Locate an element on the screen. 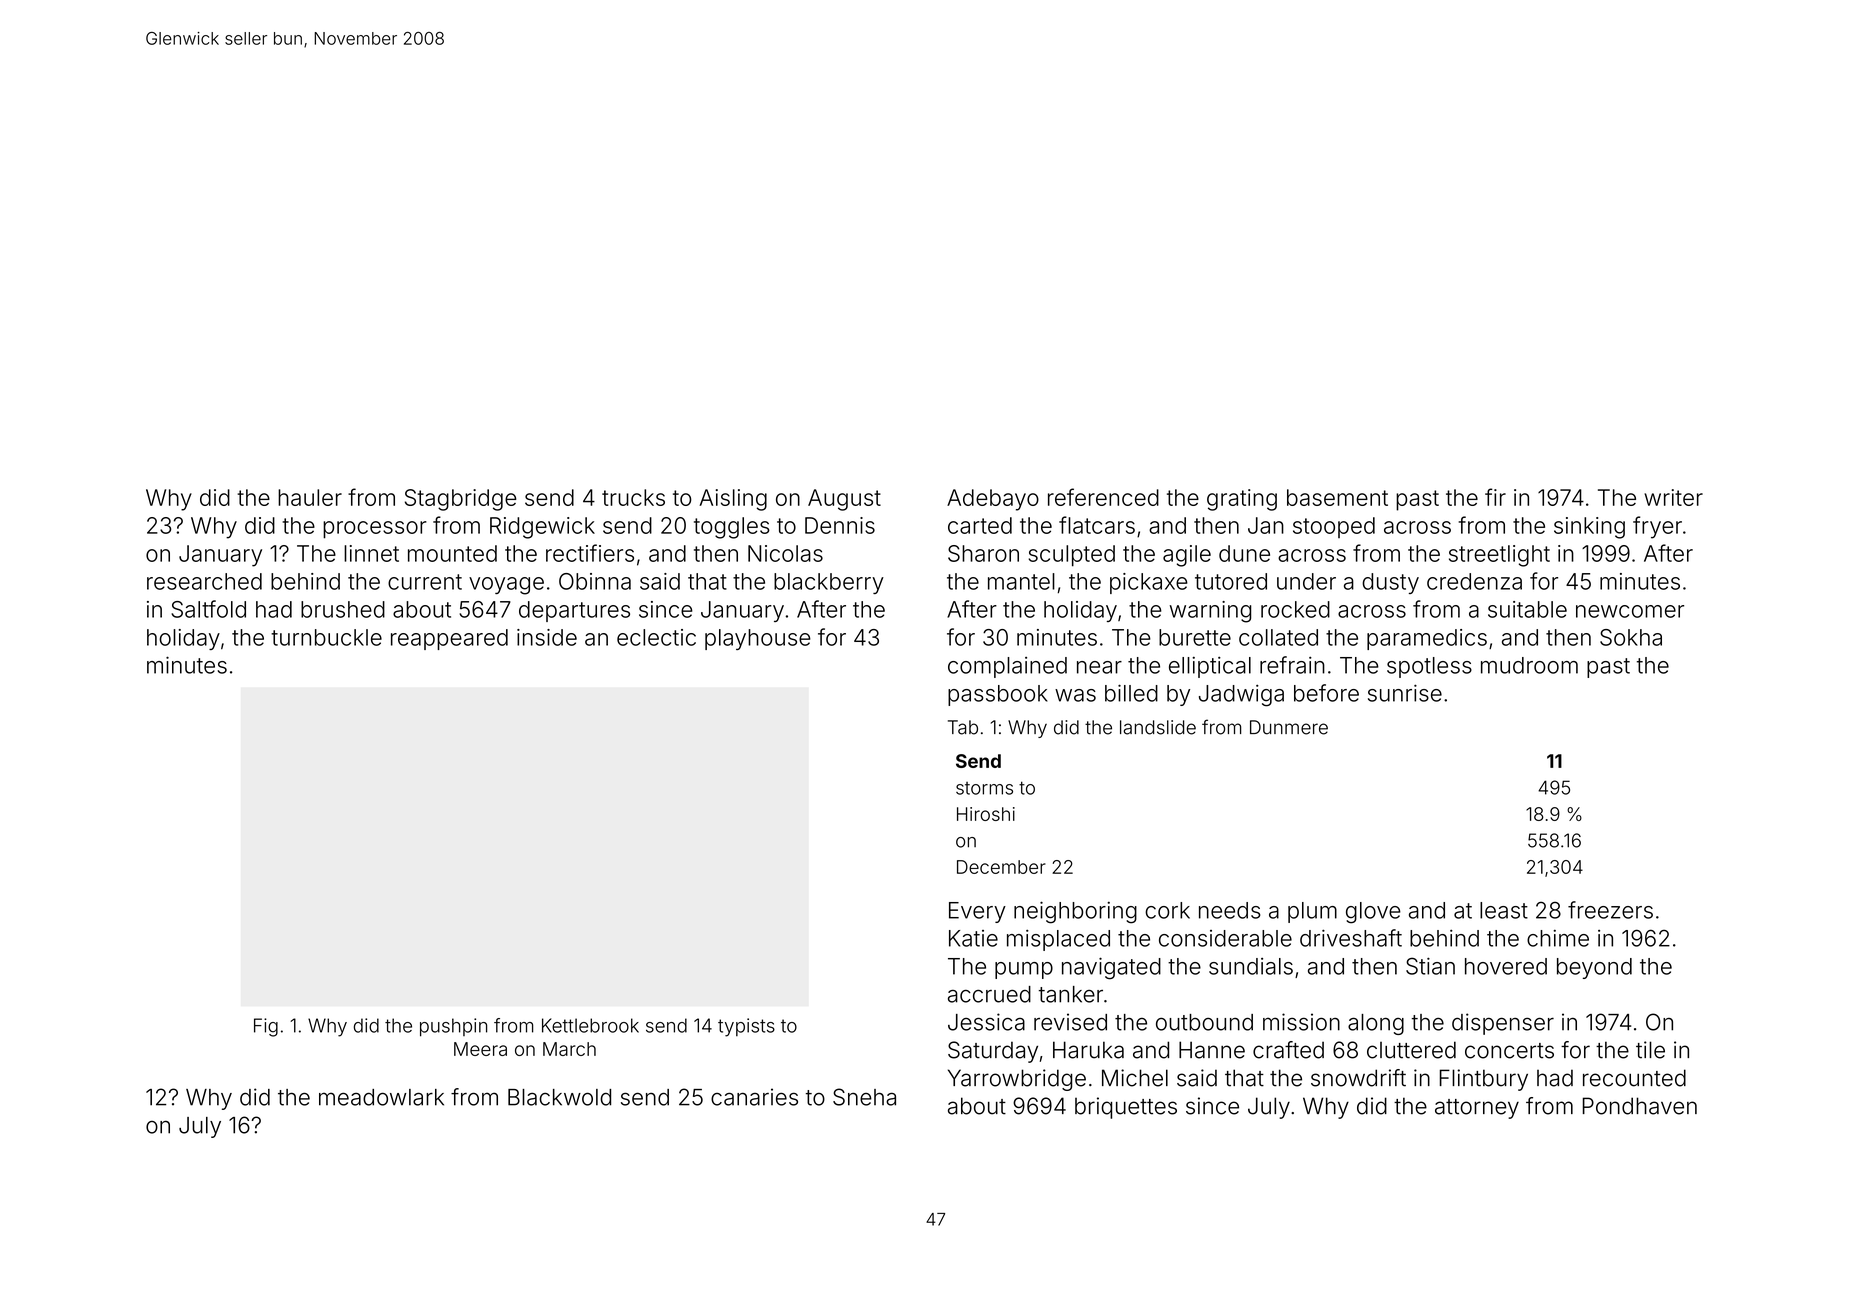  accrued is located at coordinates (989, 994).
